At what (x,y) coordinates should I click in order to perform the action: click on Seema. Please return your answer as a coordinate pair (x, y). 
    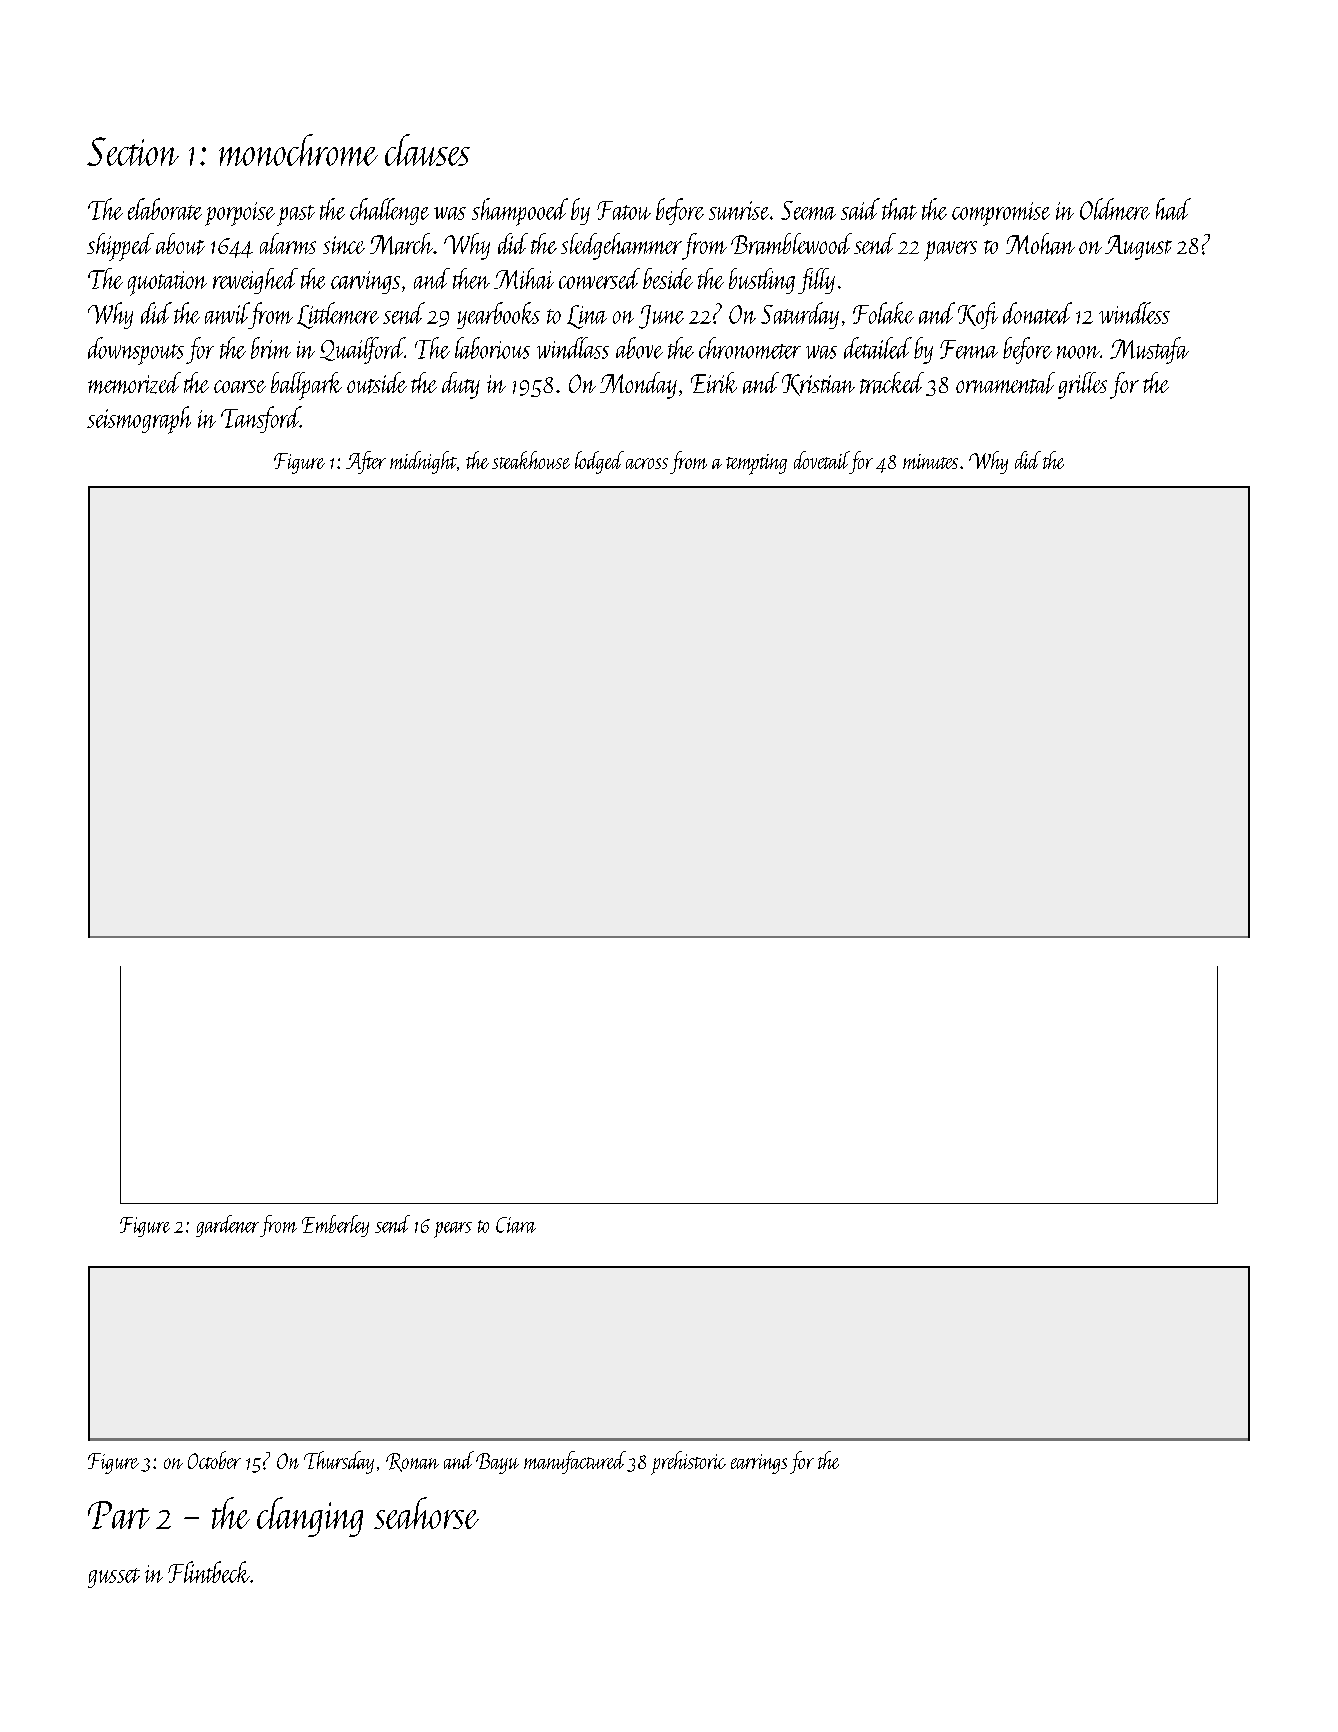
    Looking at the image, I should click on (808, 210).
